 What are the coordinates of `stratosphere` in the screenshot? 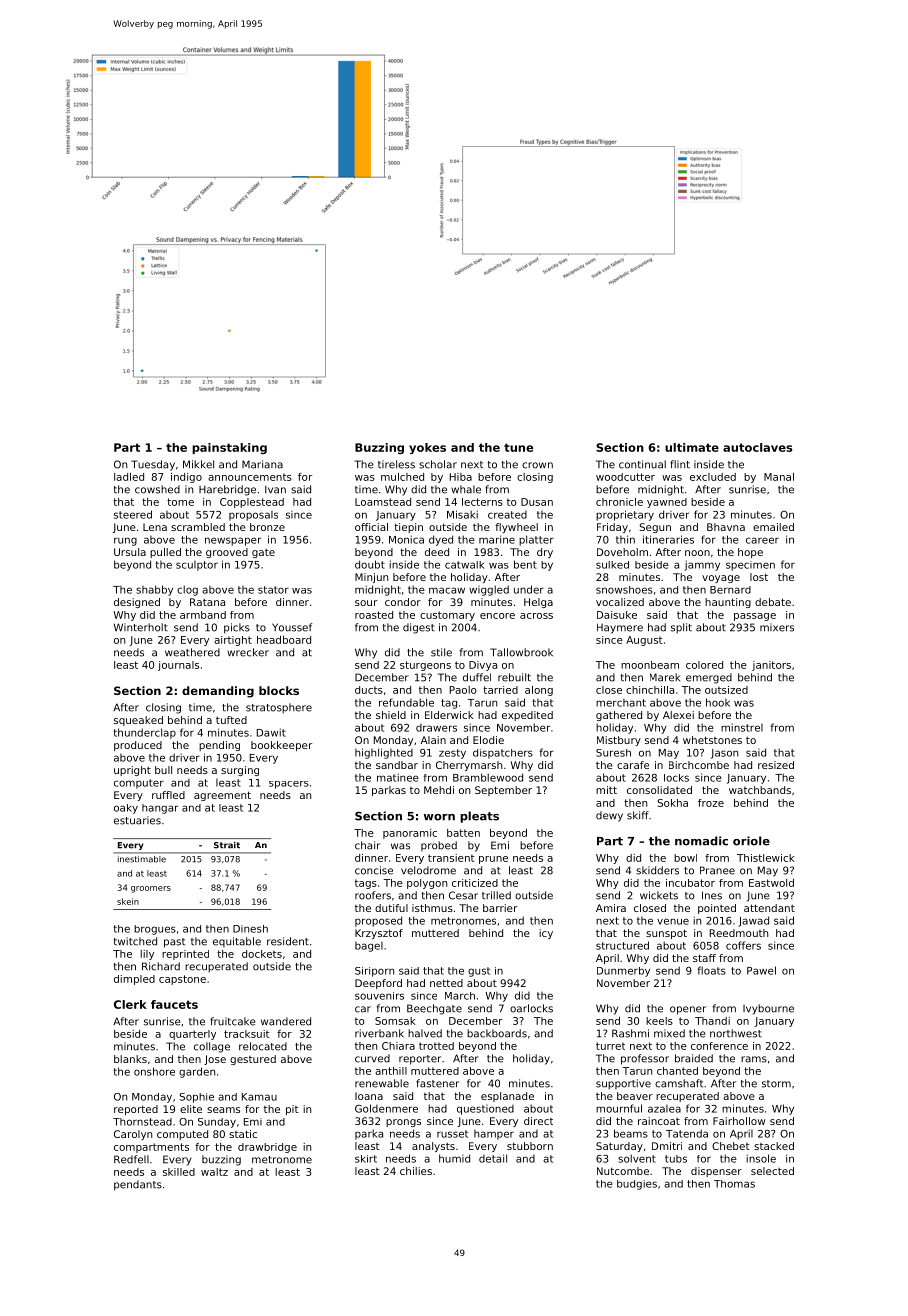 It's located at (279, 708).
